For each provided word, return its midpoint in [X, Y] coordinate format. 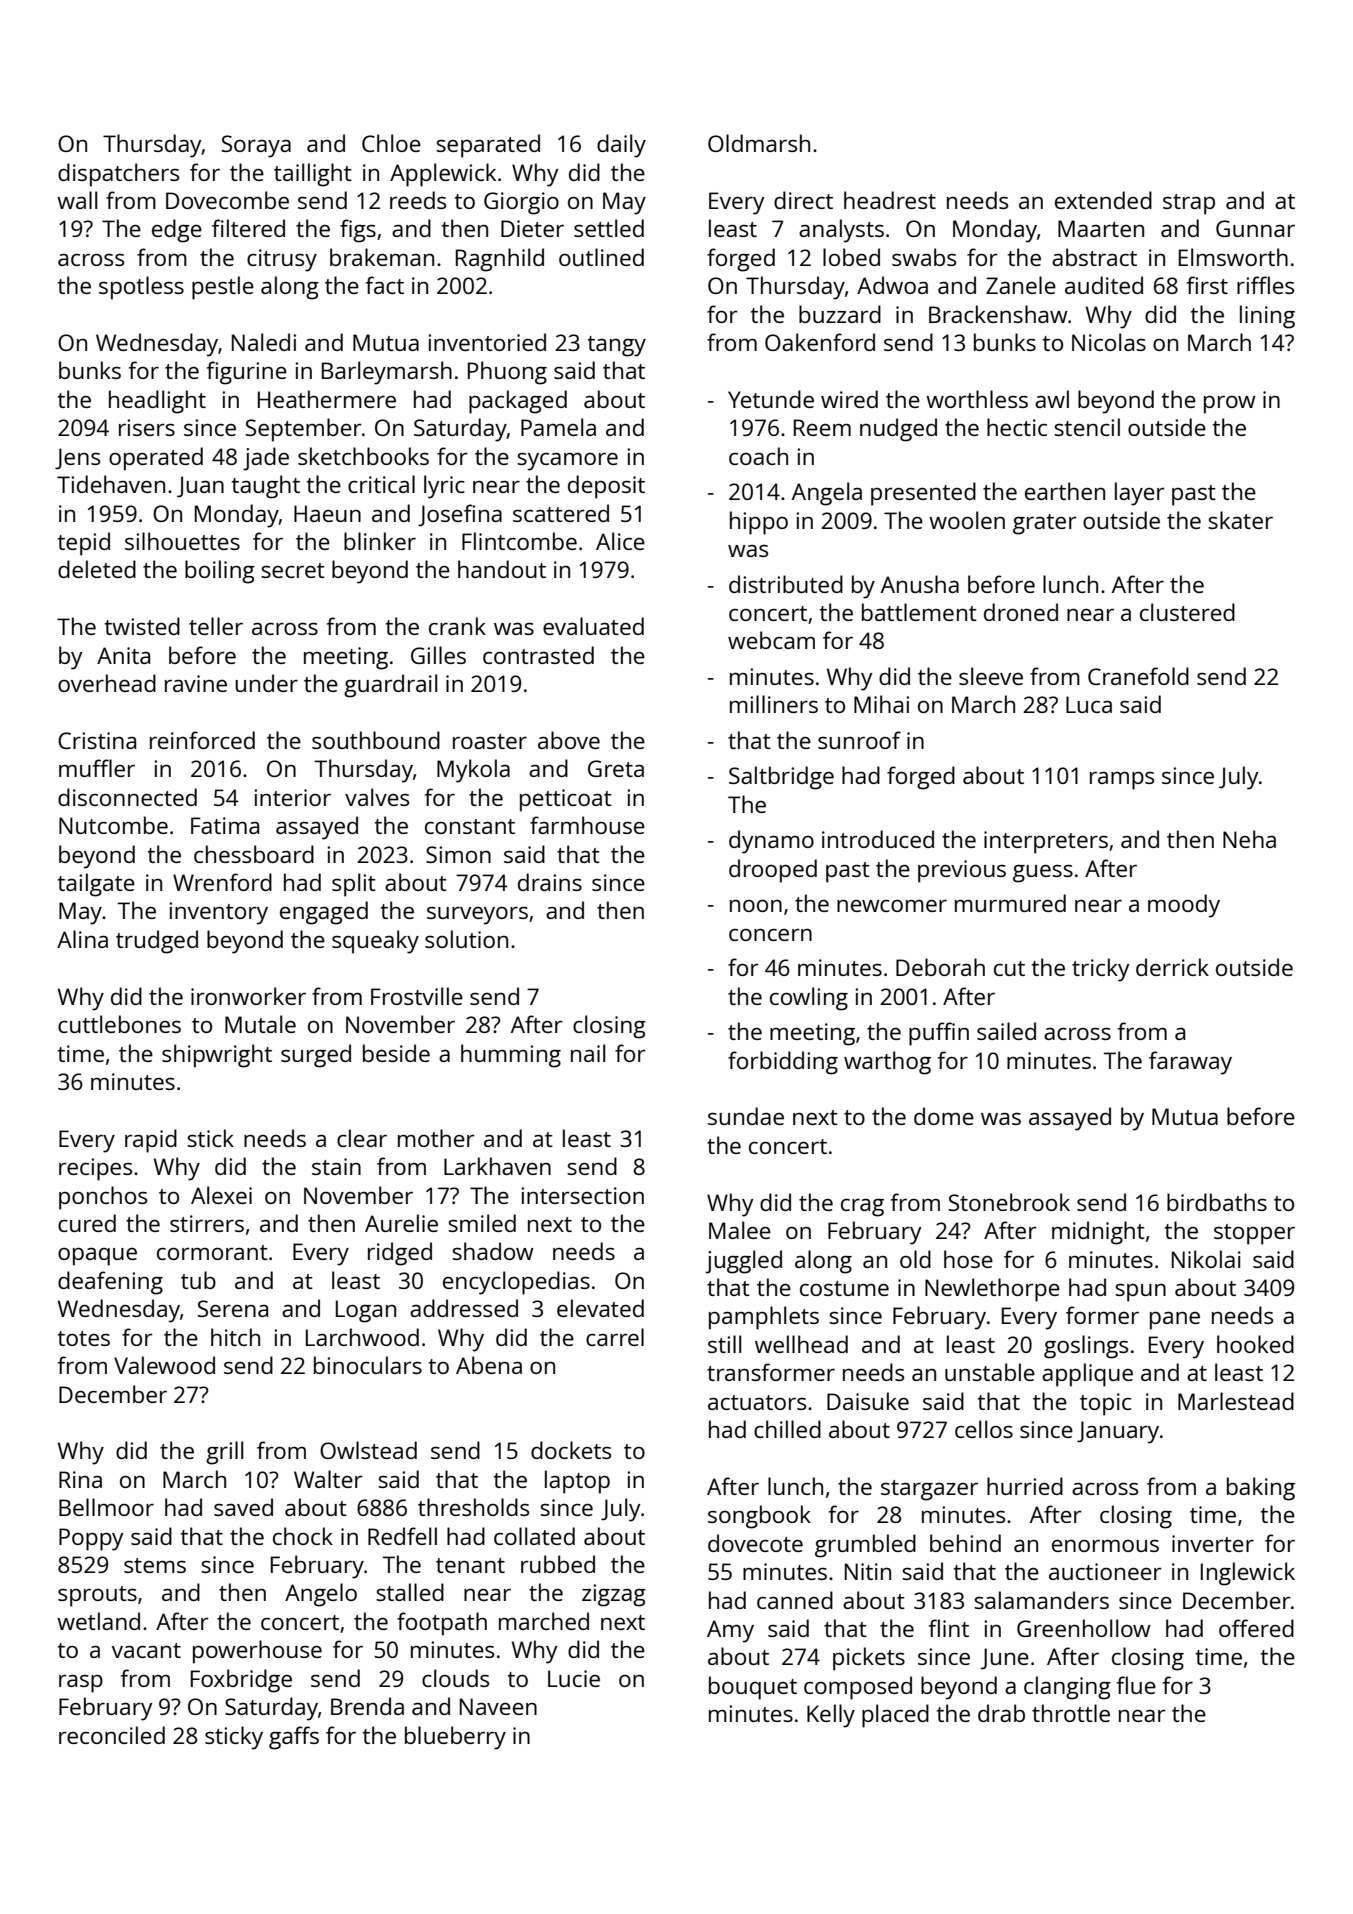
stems [155, 1565]
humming [511, 1056]
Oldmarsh [759, 143]
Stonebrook [1009, 1202]
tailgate [96, 885]
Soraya [256, 146]
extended [1103, 200]
